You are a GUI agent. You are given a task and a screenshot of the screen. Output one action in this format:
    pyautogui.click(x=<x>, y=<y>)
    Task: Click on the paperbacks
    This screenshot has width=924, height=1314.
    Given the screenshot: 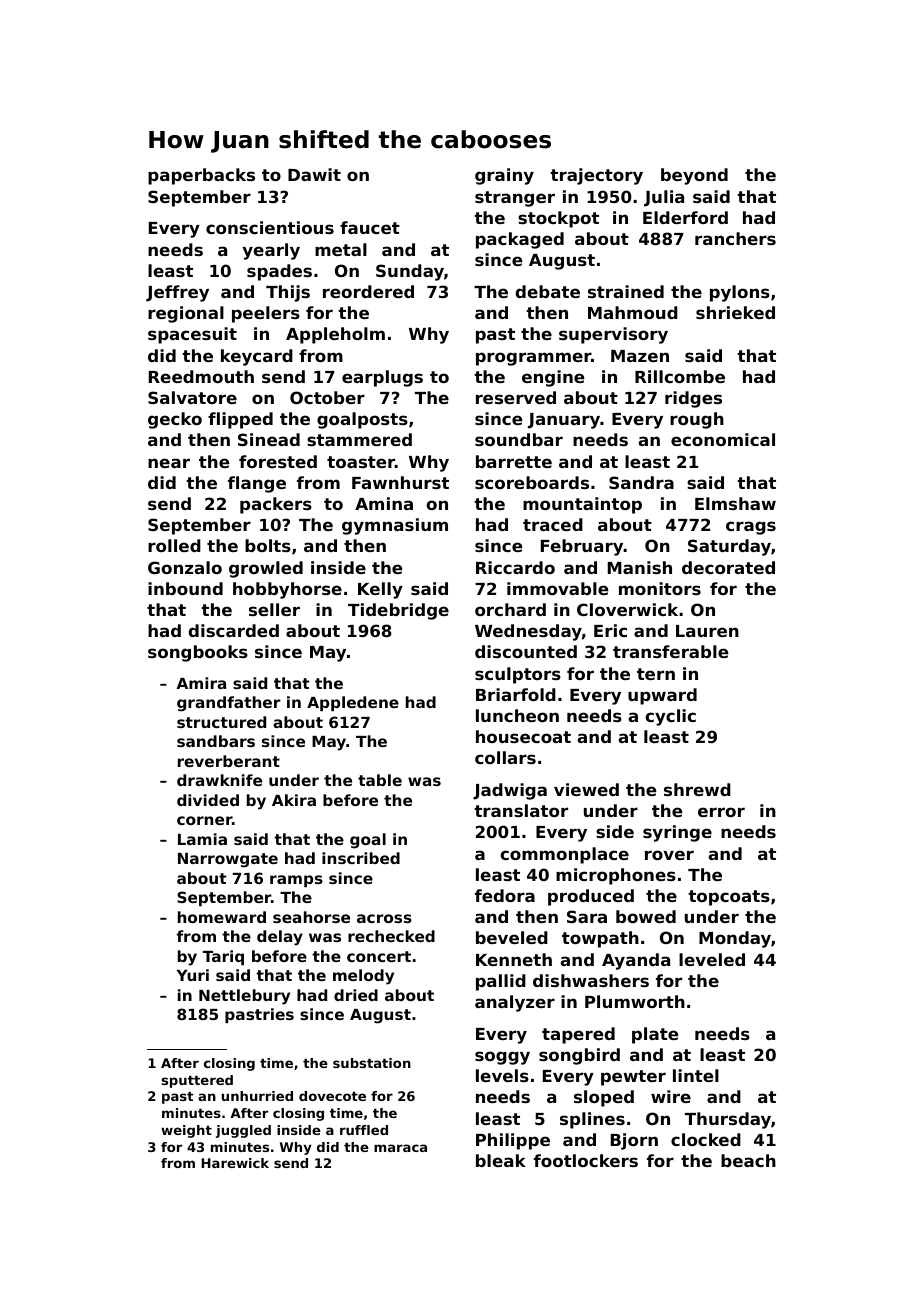 What is the action you would take?
    pyautogui.click(x=201, y=176)
